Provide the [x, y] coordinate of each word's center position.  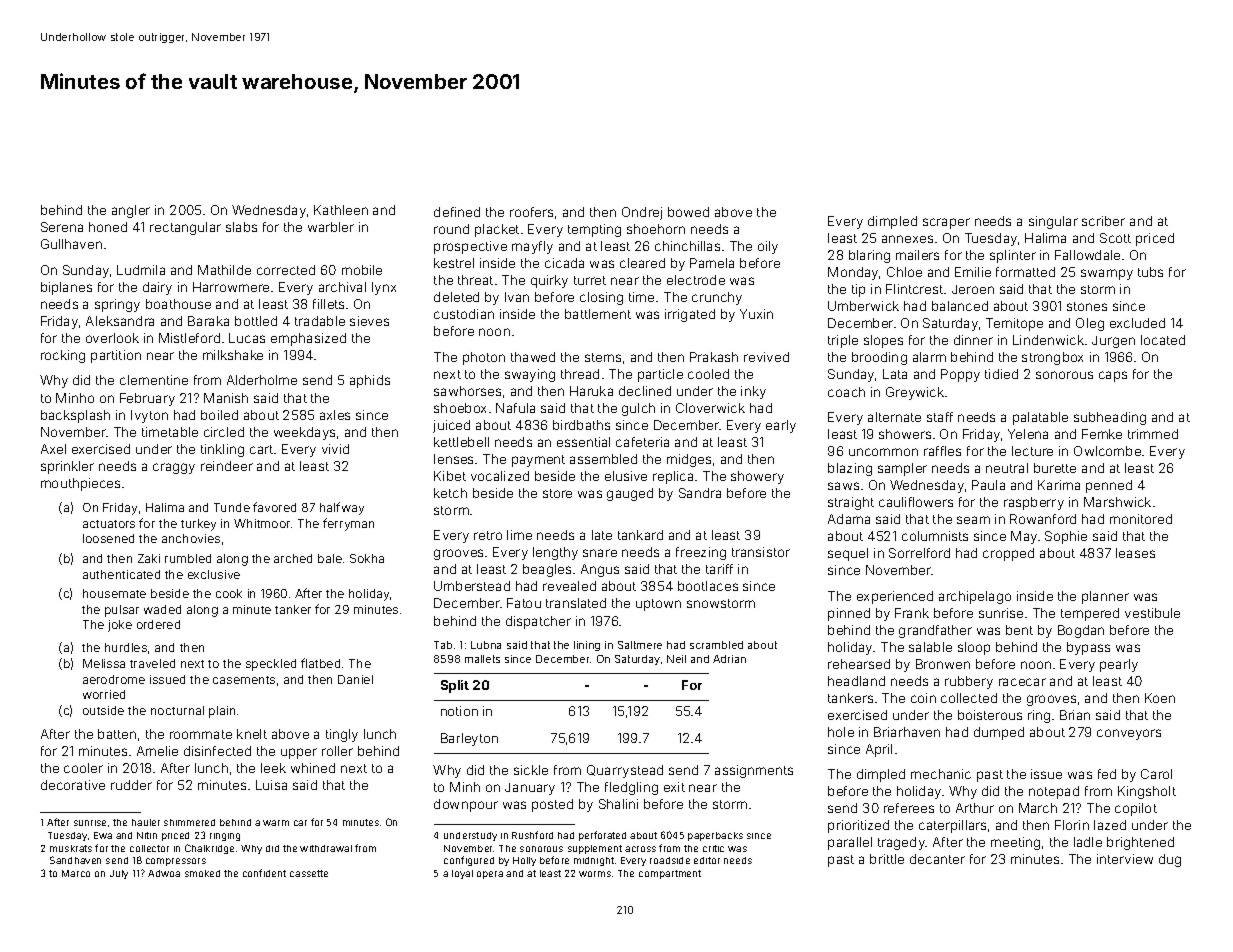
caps [1113, 376]
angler [131, 211]
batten [117, 734]
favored [274, 507]
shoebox [460, 408]
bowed [688, 212]
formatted [1025, 272]
